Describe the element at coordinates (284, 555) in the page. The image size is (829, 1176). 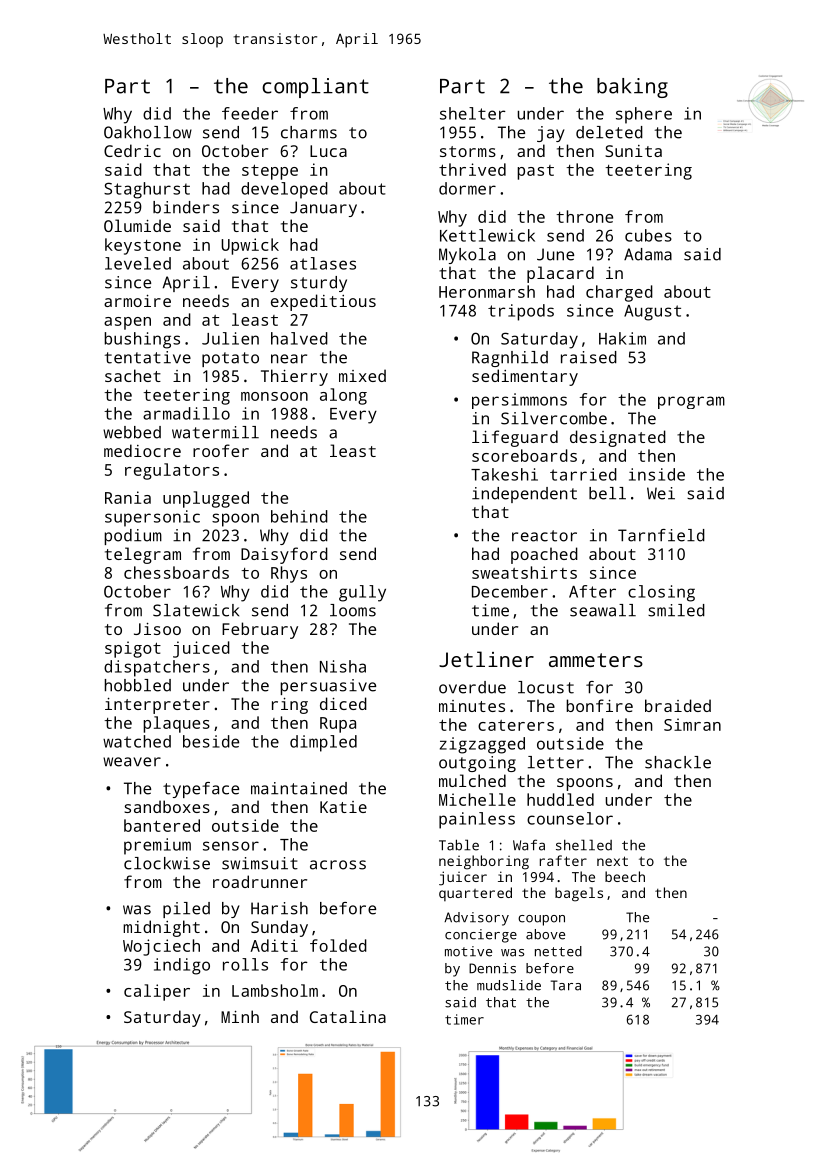
I see `Daisyford` at that location.
